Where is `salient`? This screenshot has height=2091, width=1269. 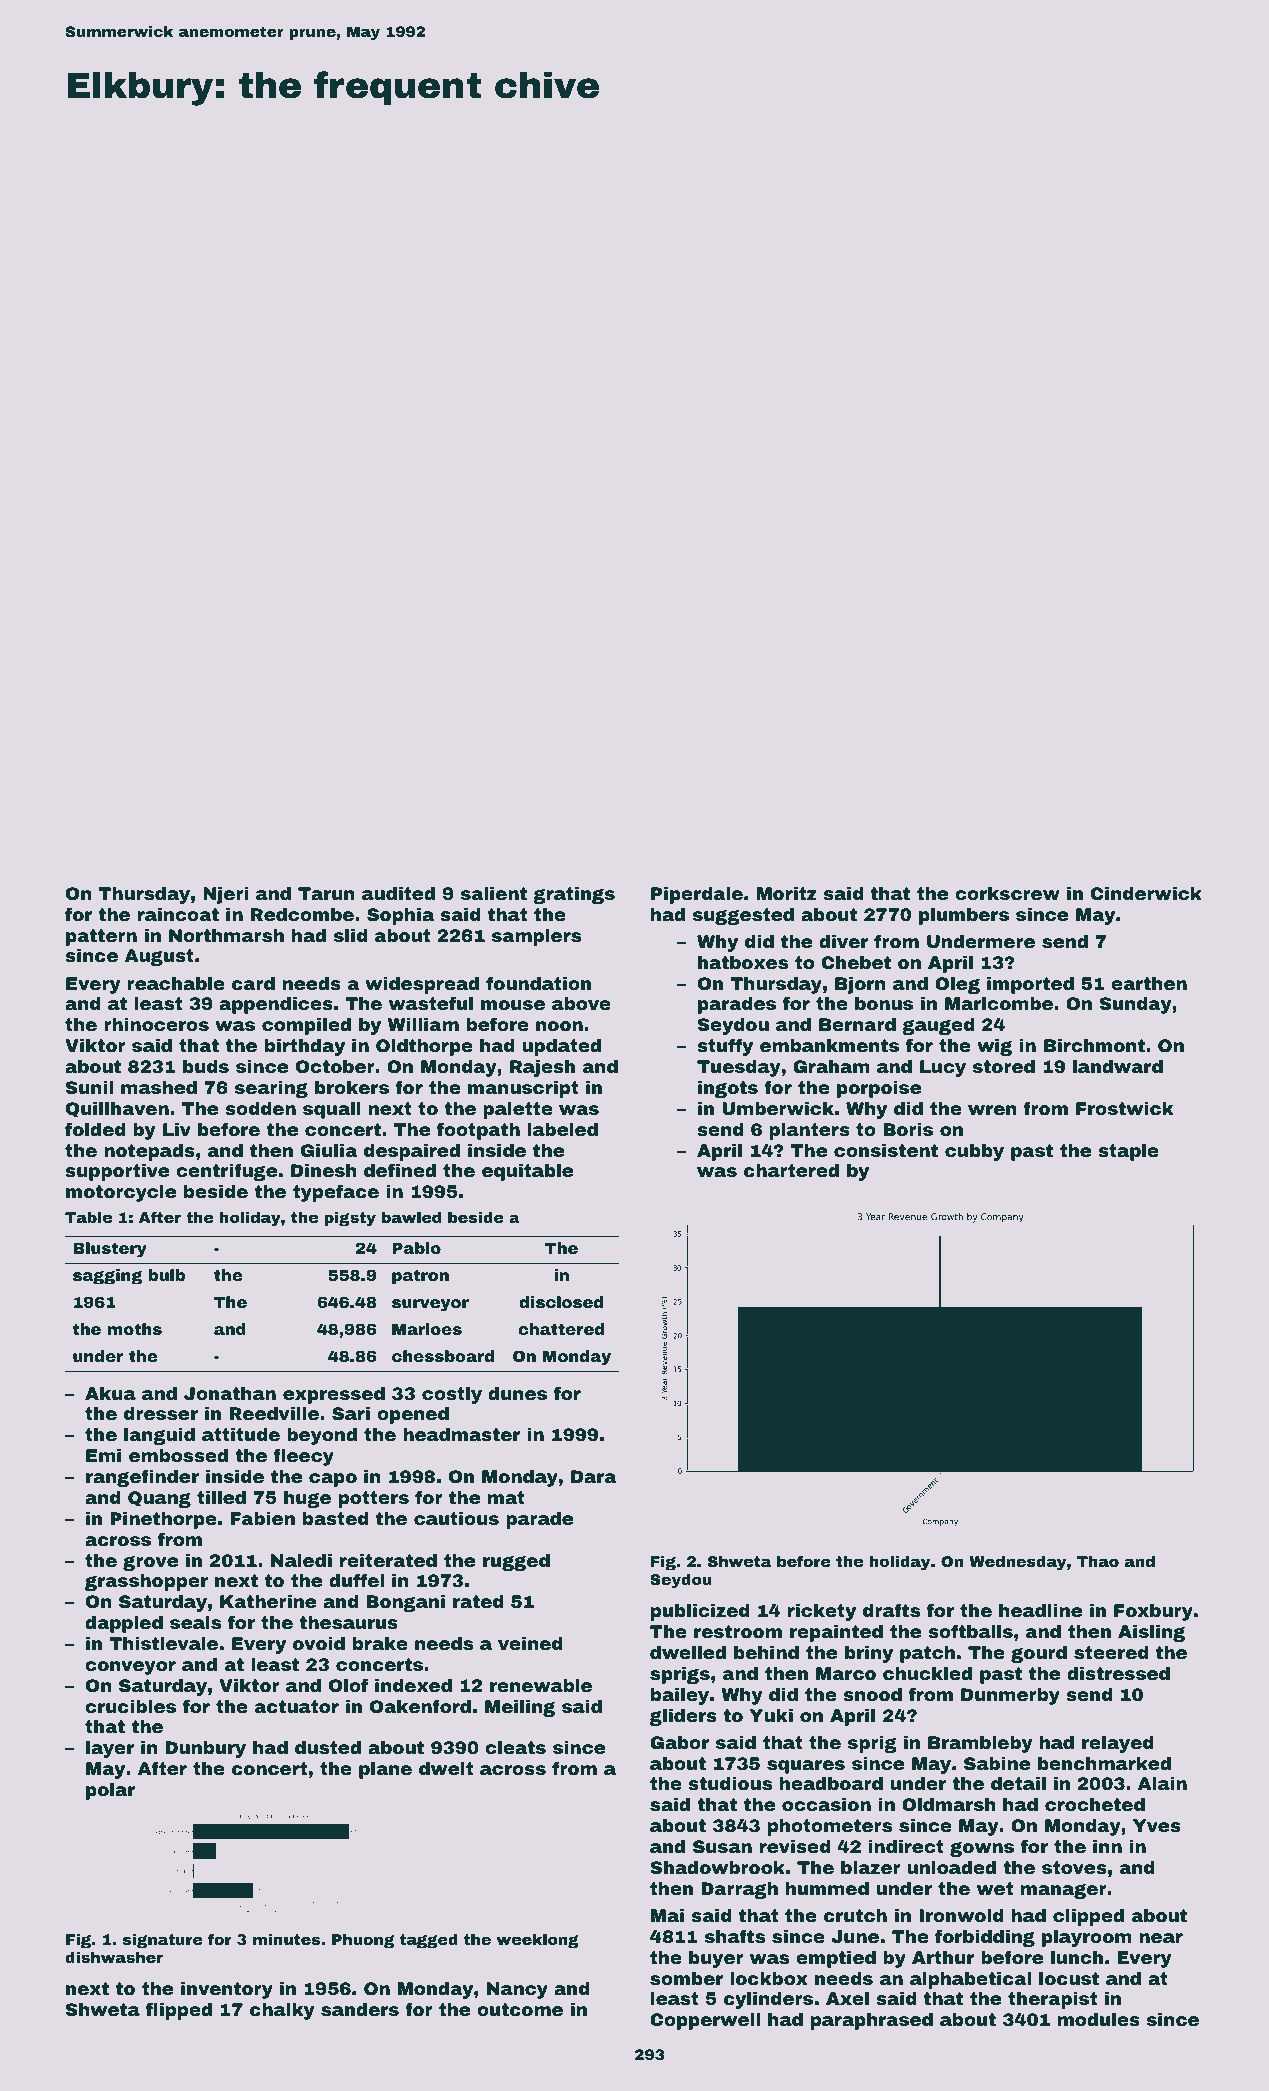 salient is located at coordinates (494, 893).
